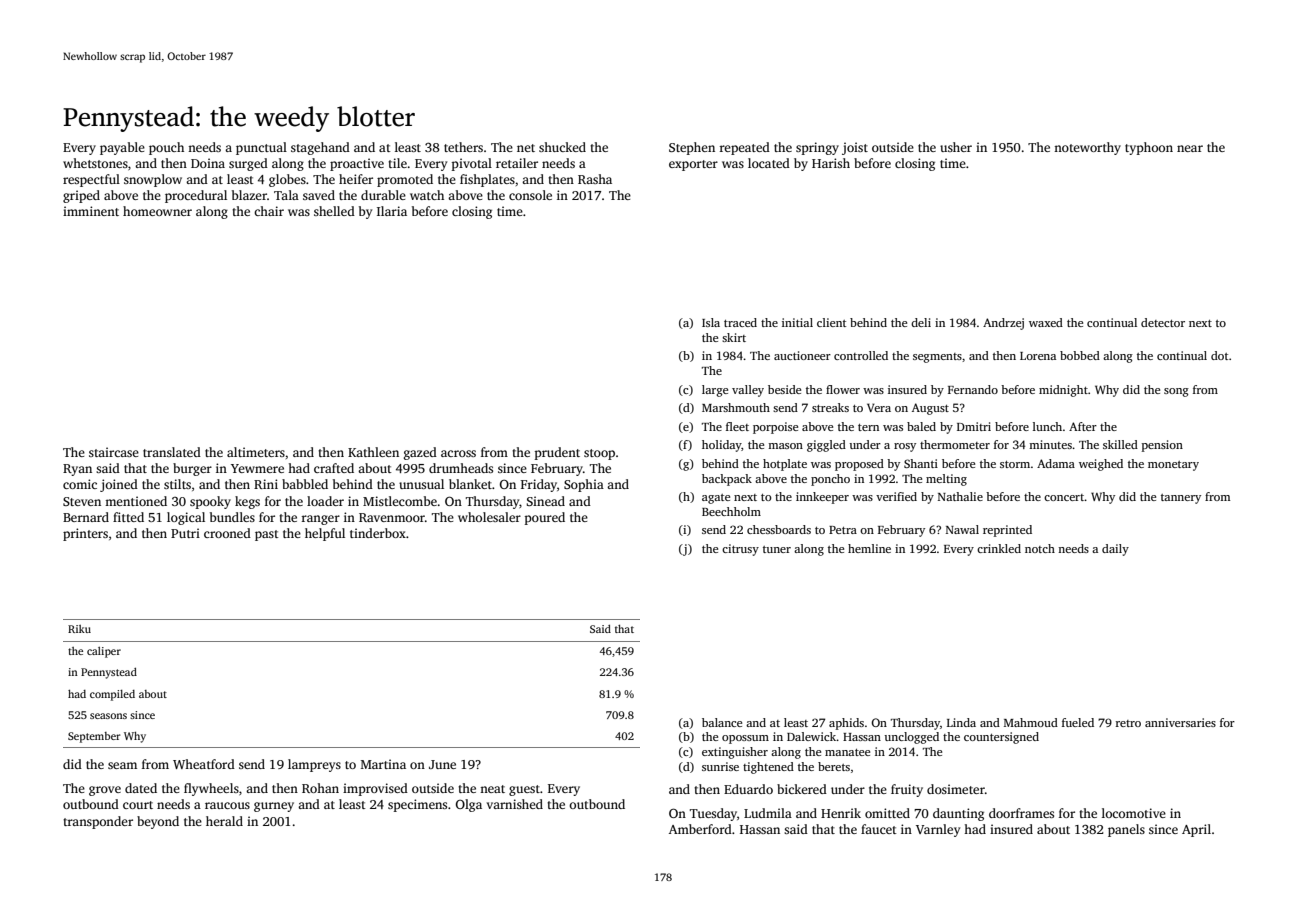 The width and height of the screenshot is (1308, 924). What do you see at coordinates (715, 391) in the screenshot?
I see `large` at bounding box center [715, 391].
